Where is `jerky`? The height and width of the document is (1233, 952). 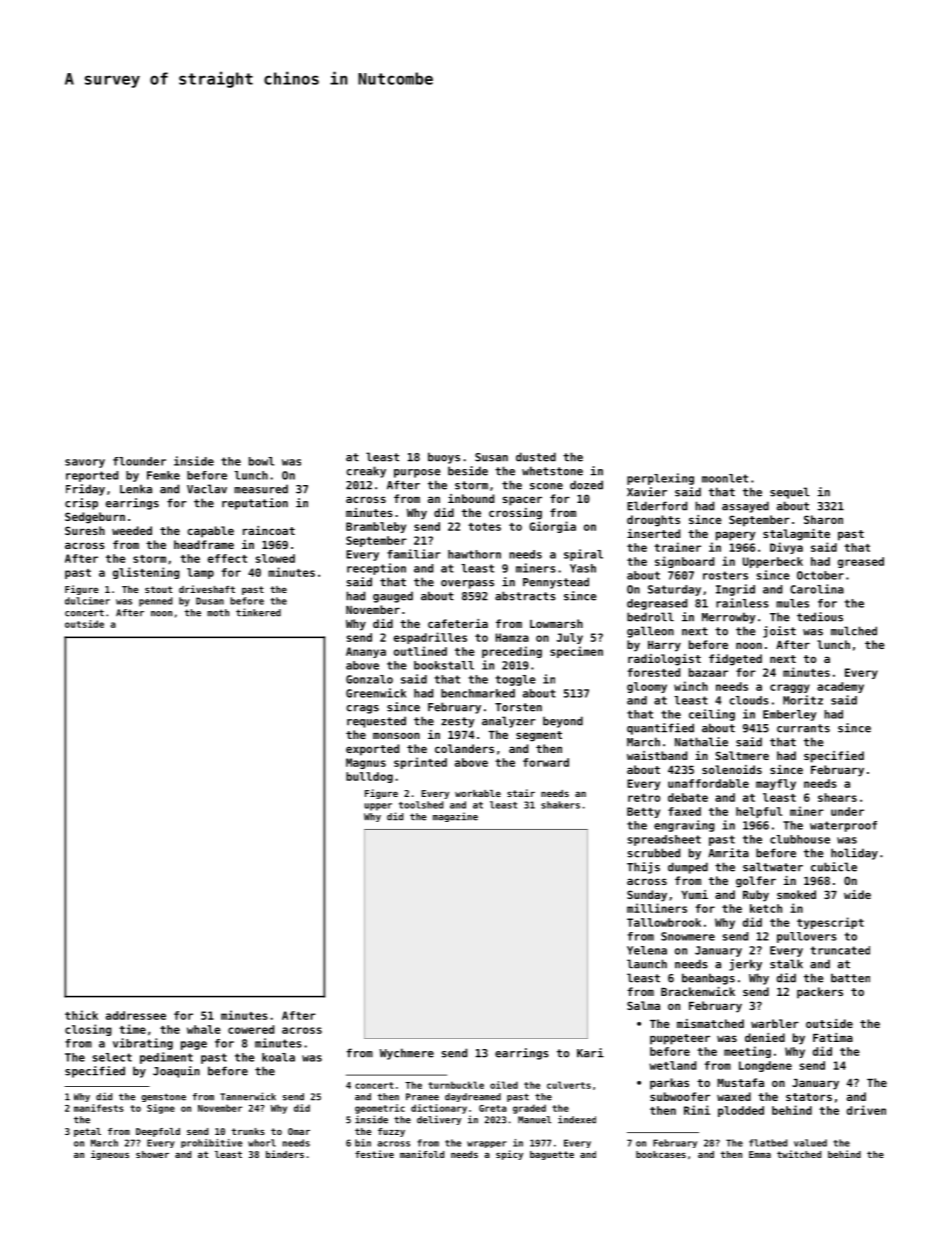
jerky is located at coordinates (745, 965).
